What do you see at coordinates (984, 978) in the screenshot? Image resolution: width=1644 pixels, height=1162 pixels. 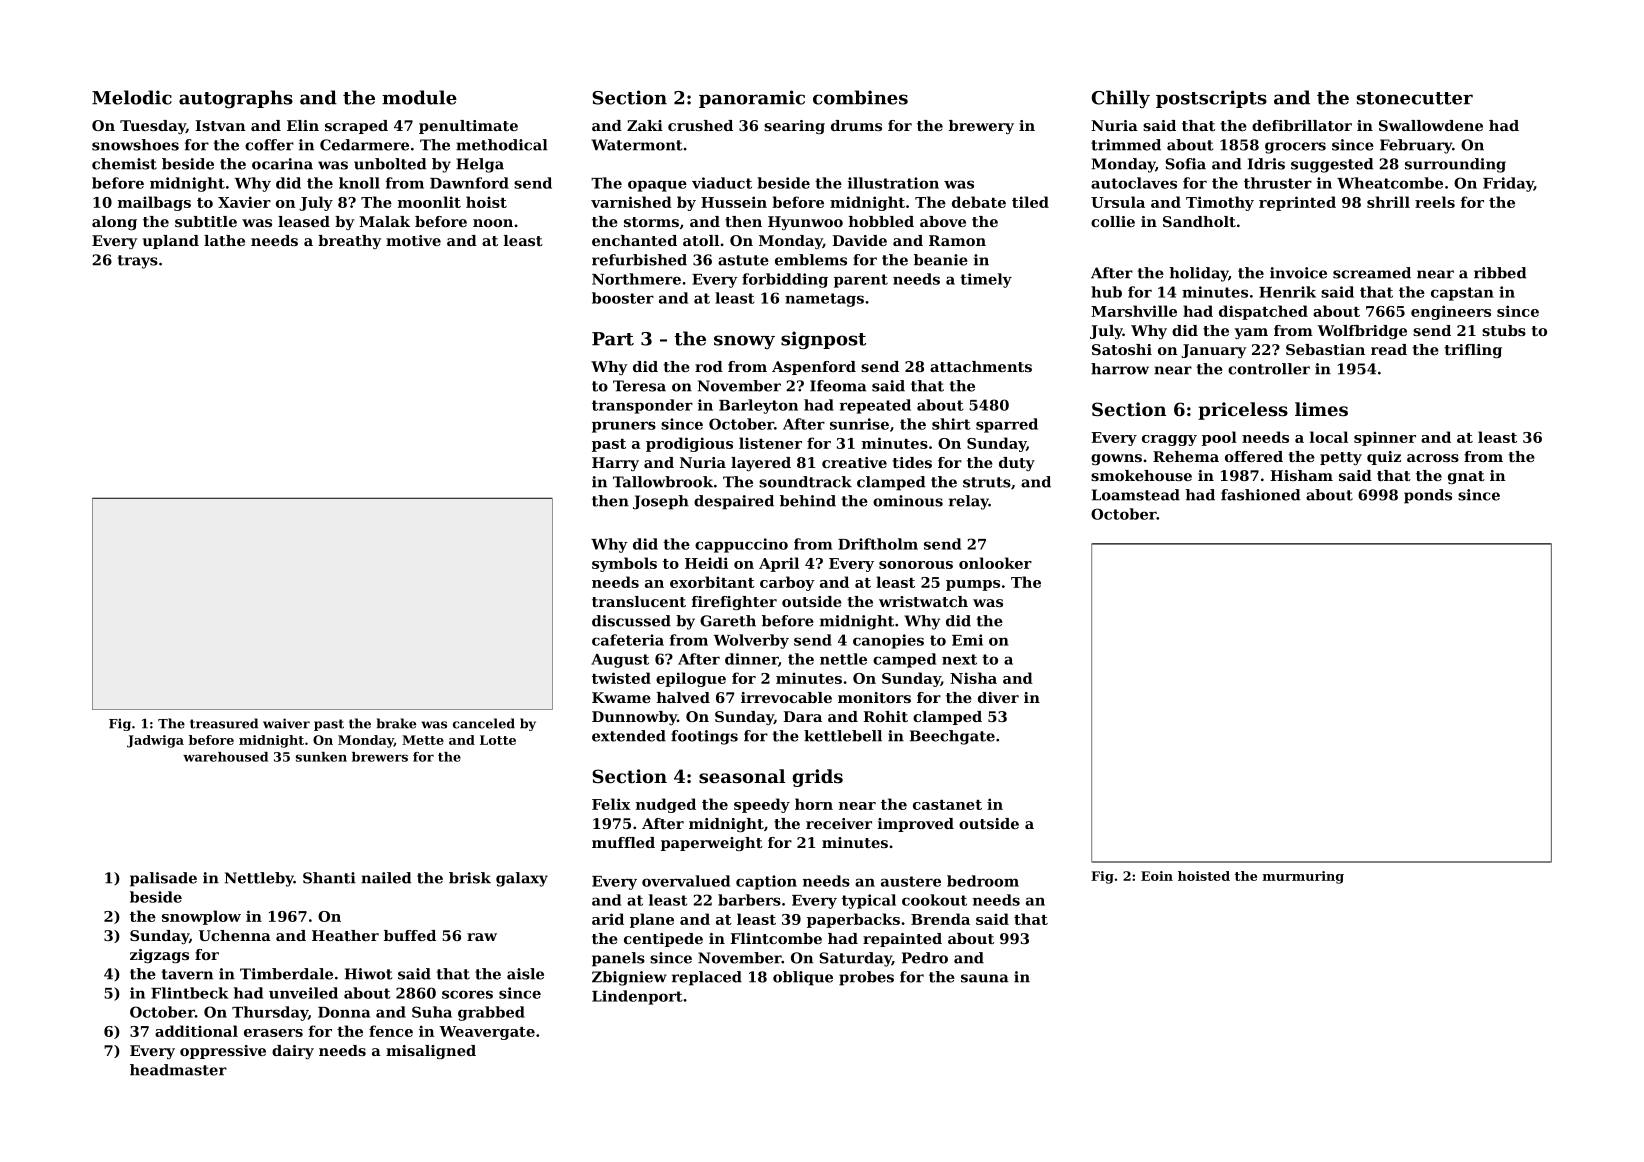 I see `sauna` at bounding box center [984, 978].
